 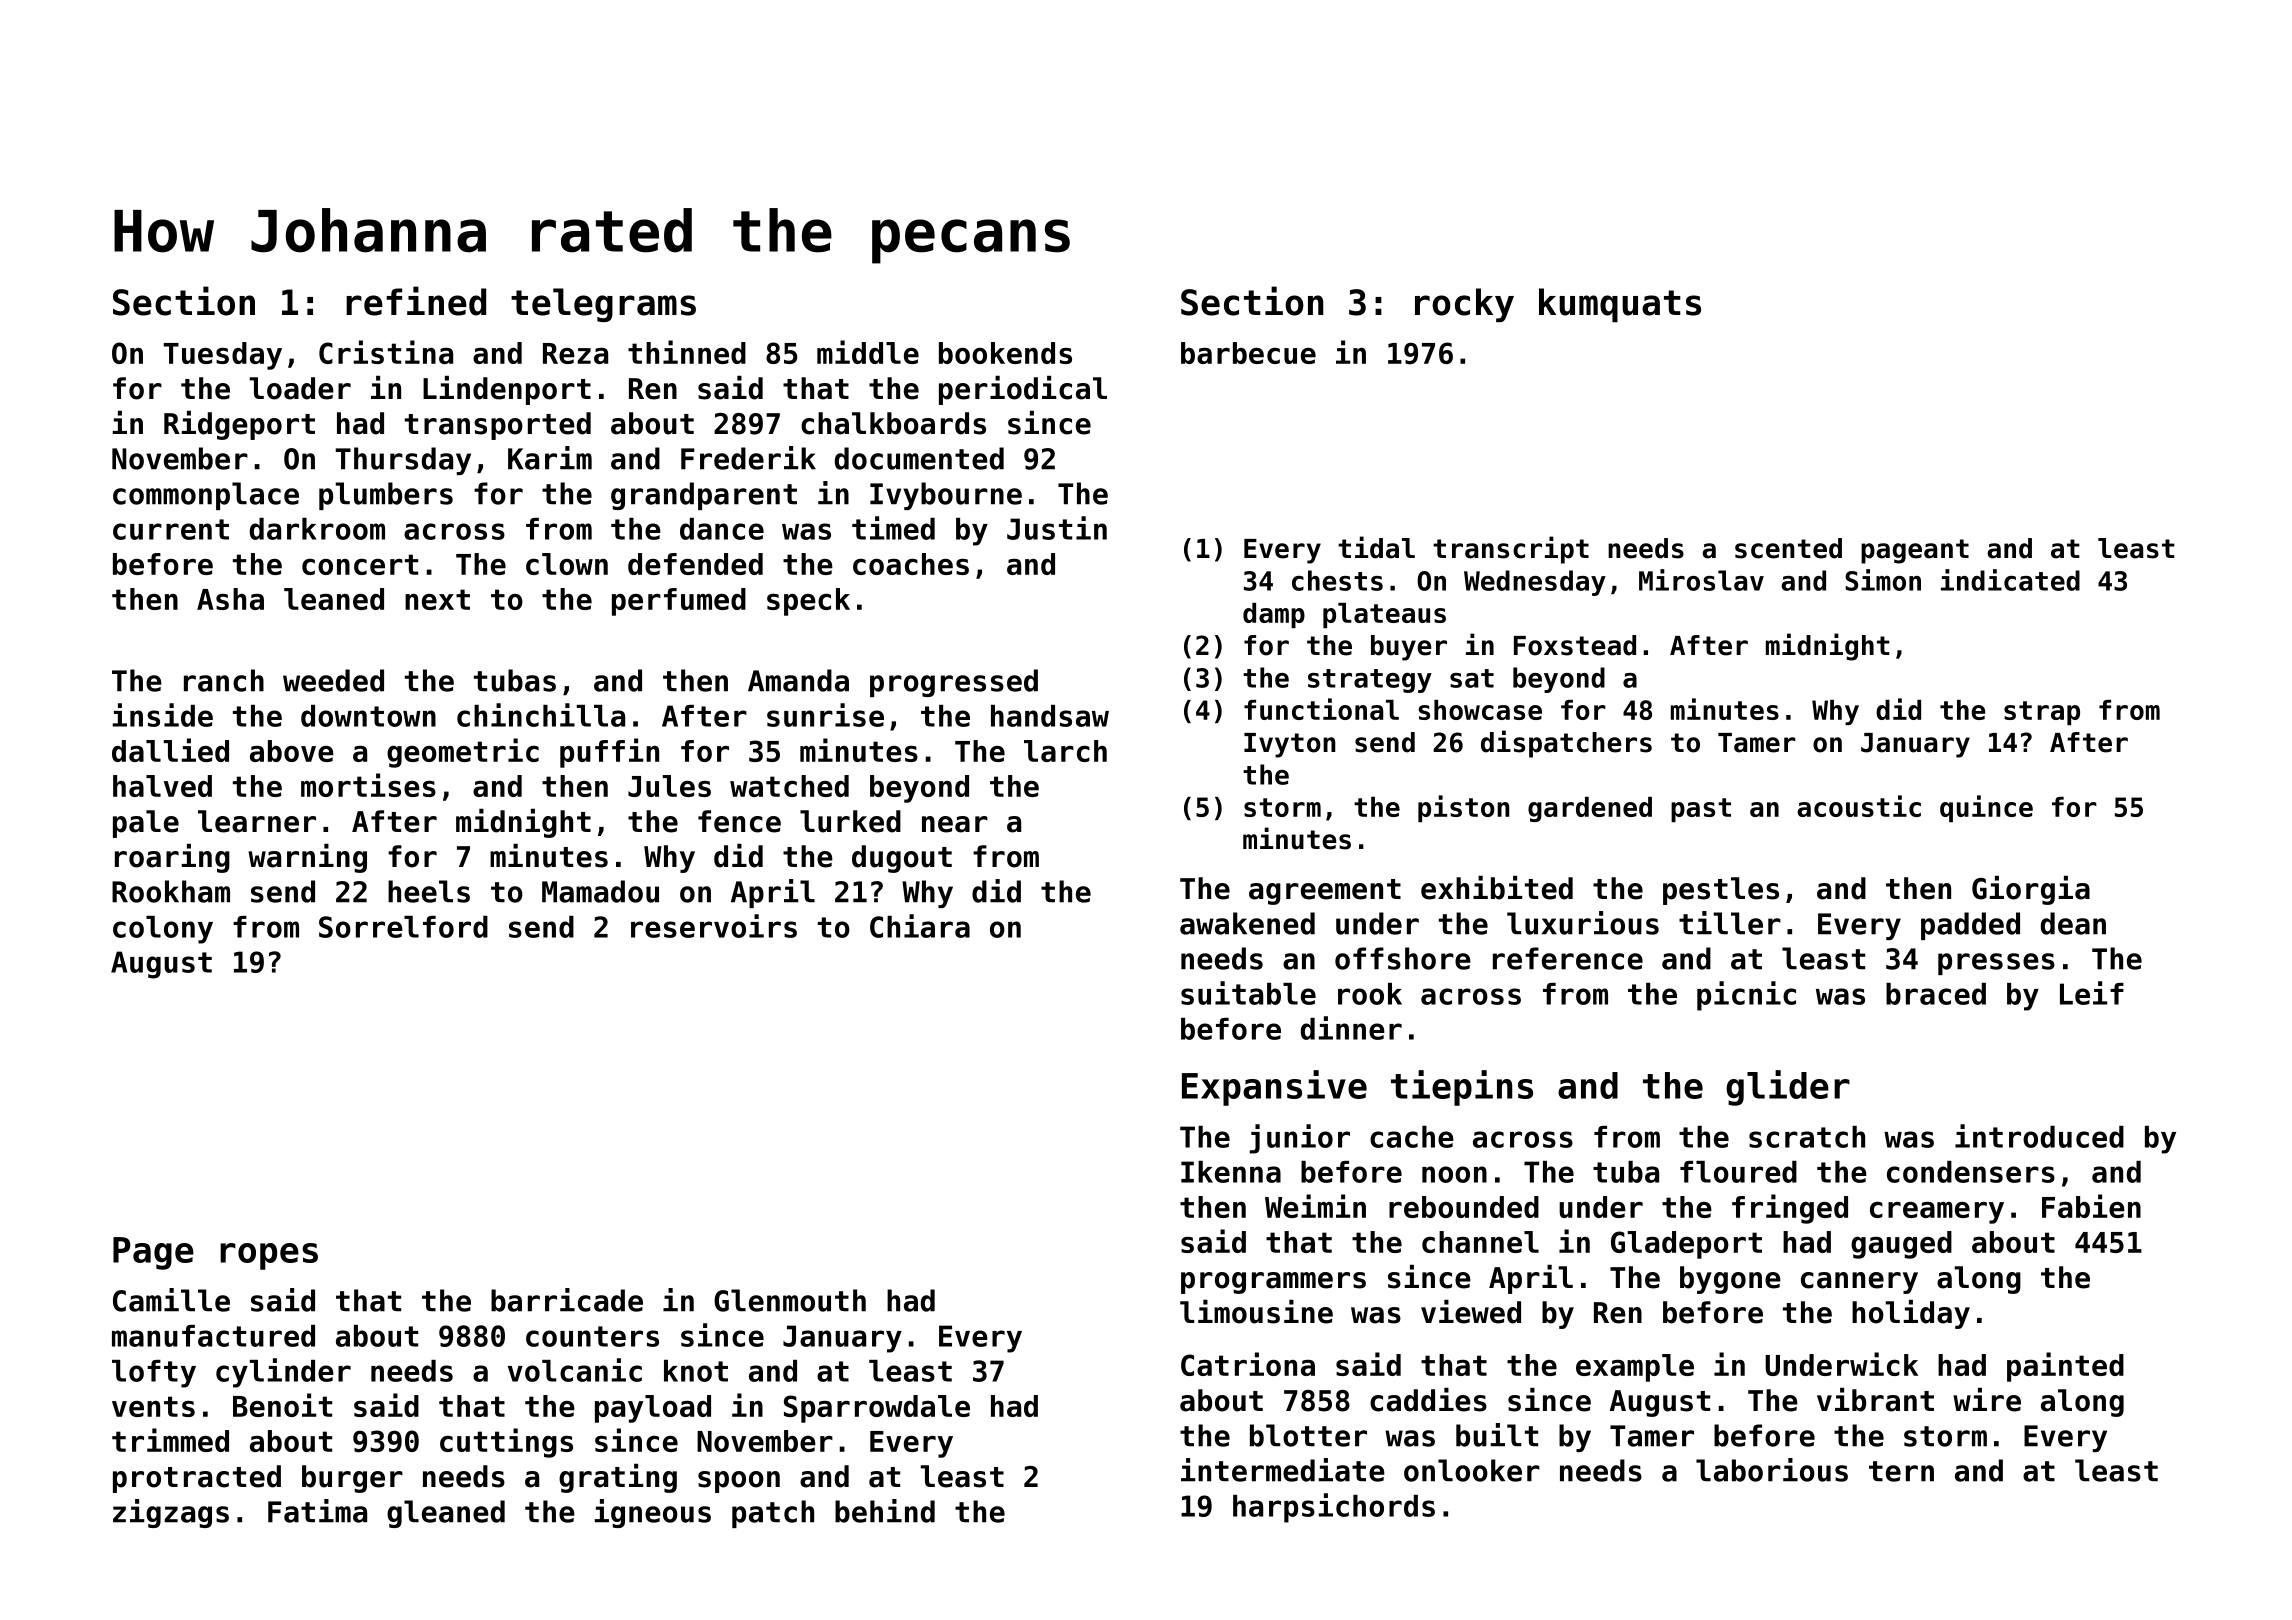 I want to click on Benoit, so click(x=282, y=1405).
